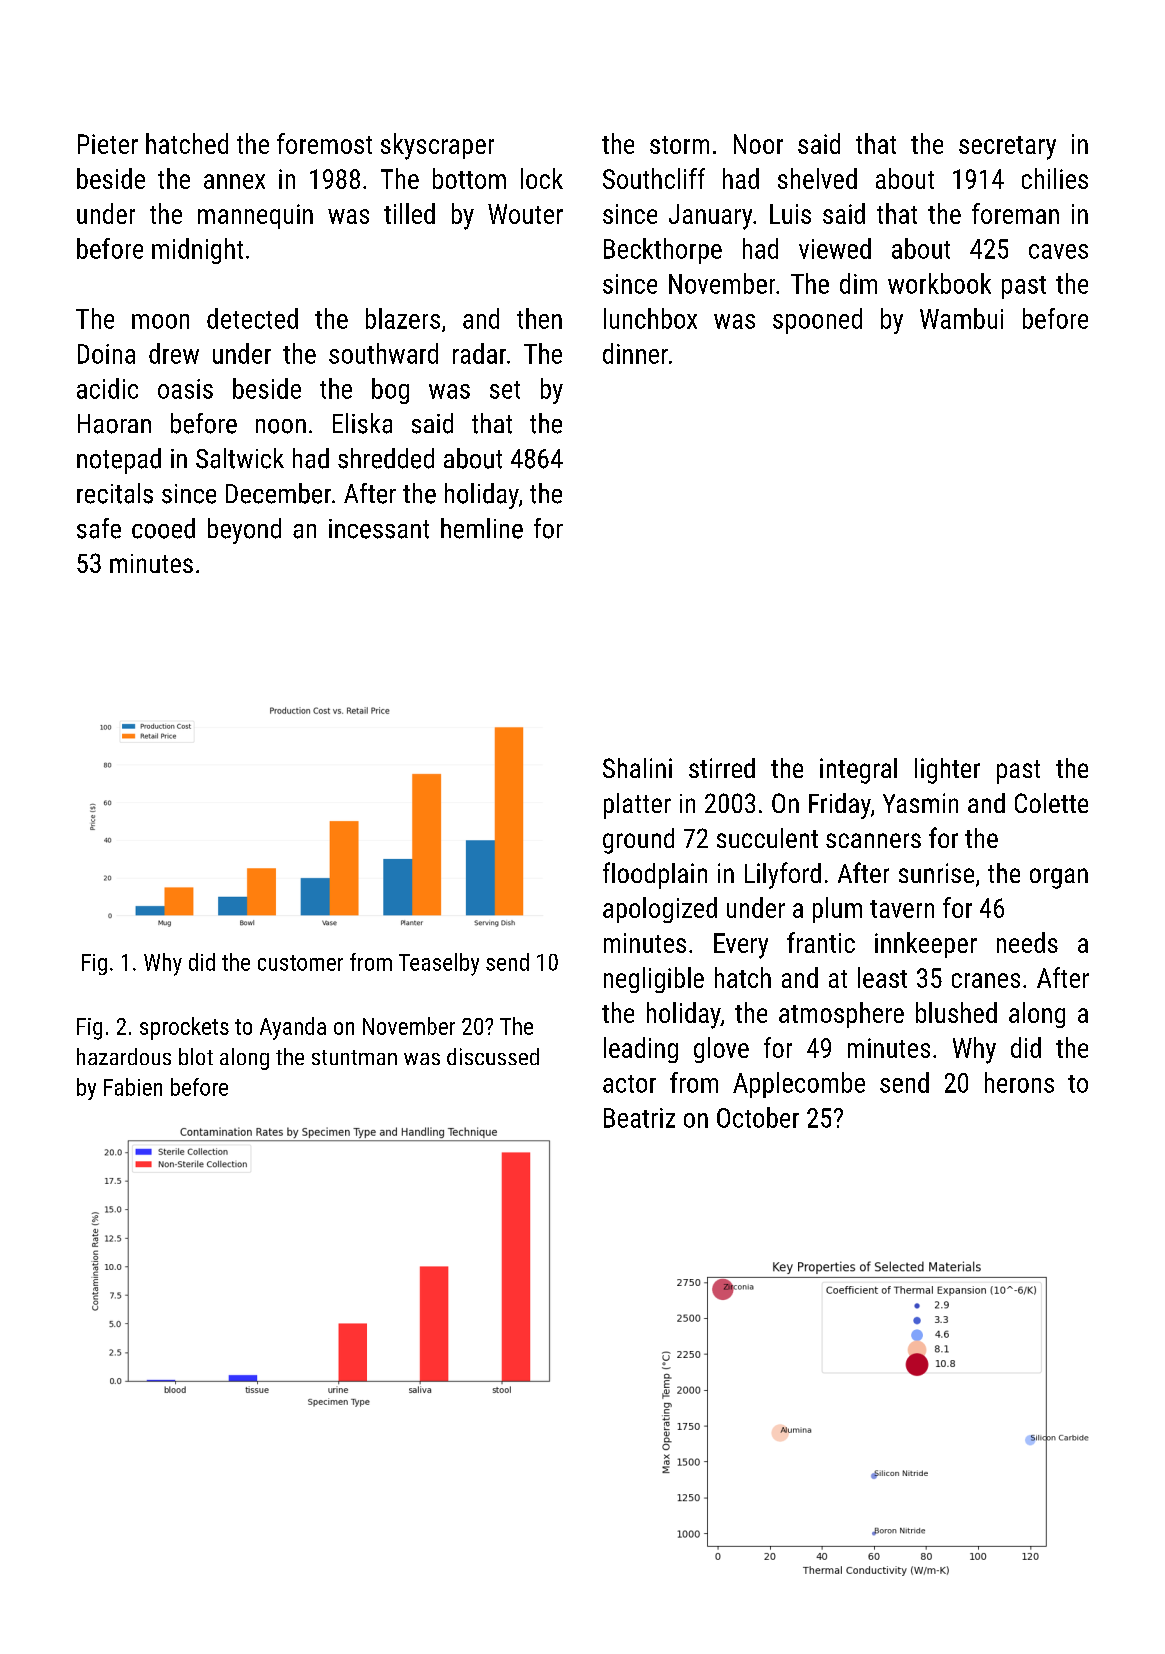 The image size is (1165, 1654). What do you see at coordinates (255, 216) in the page?
I see `mannequin` at bounding box center [255, 216].
